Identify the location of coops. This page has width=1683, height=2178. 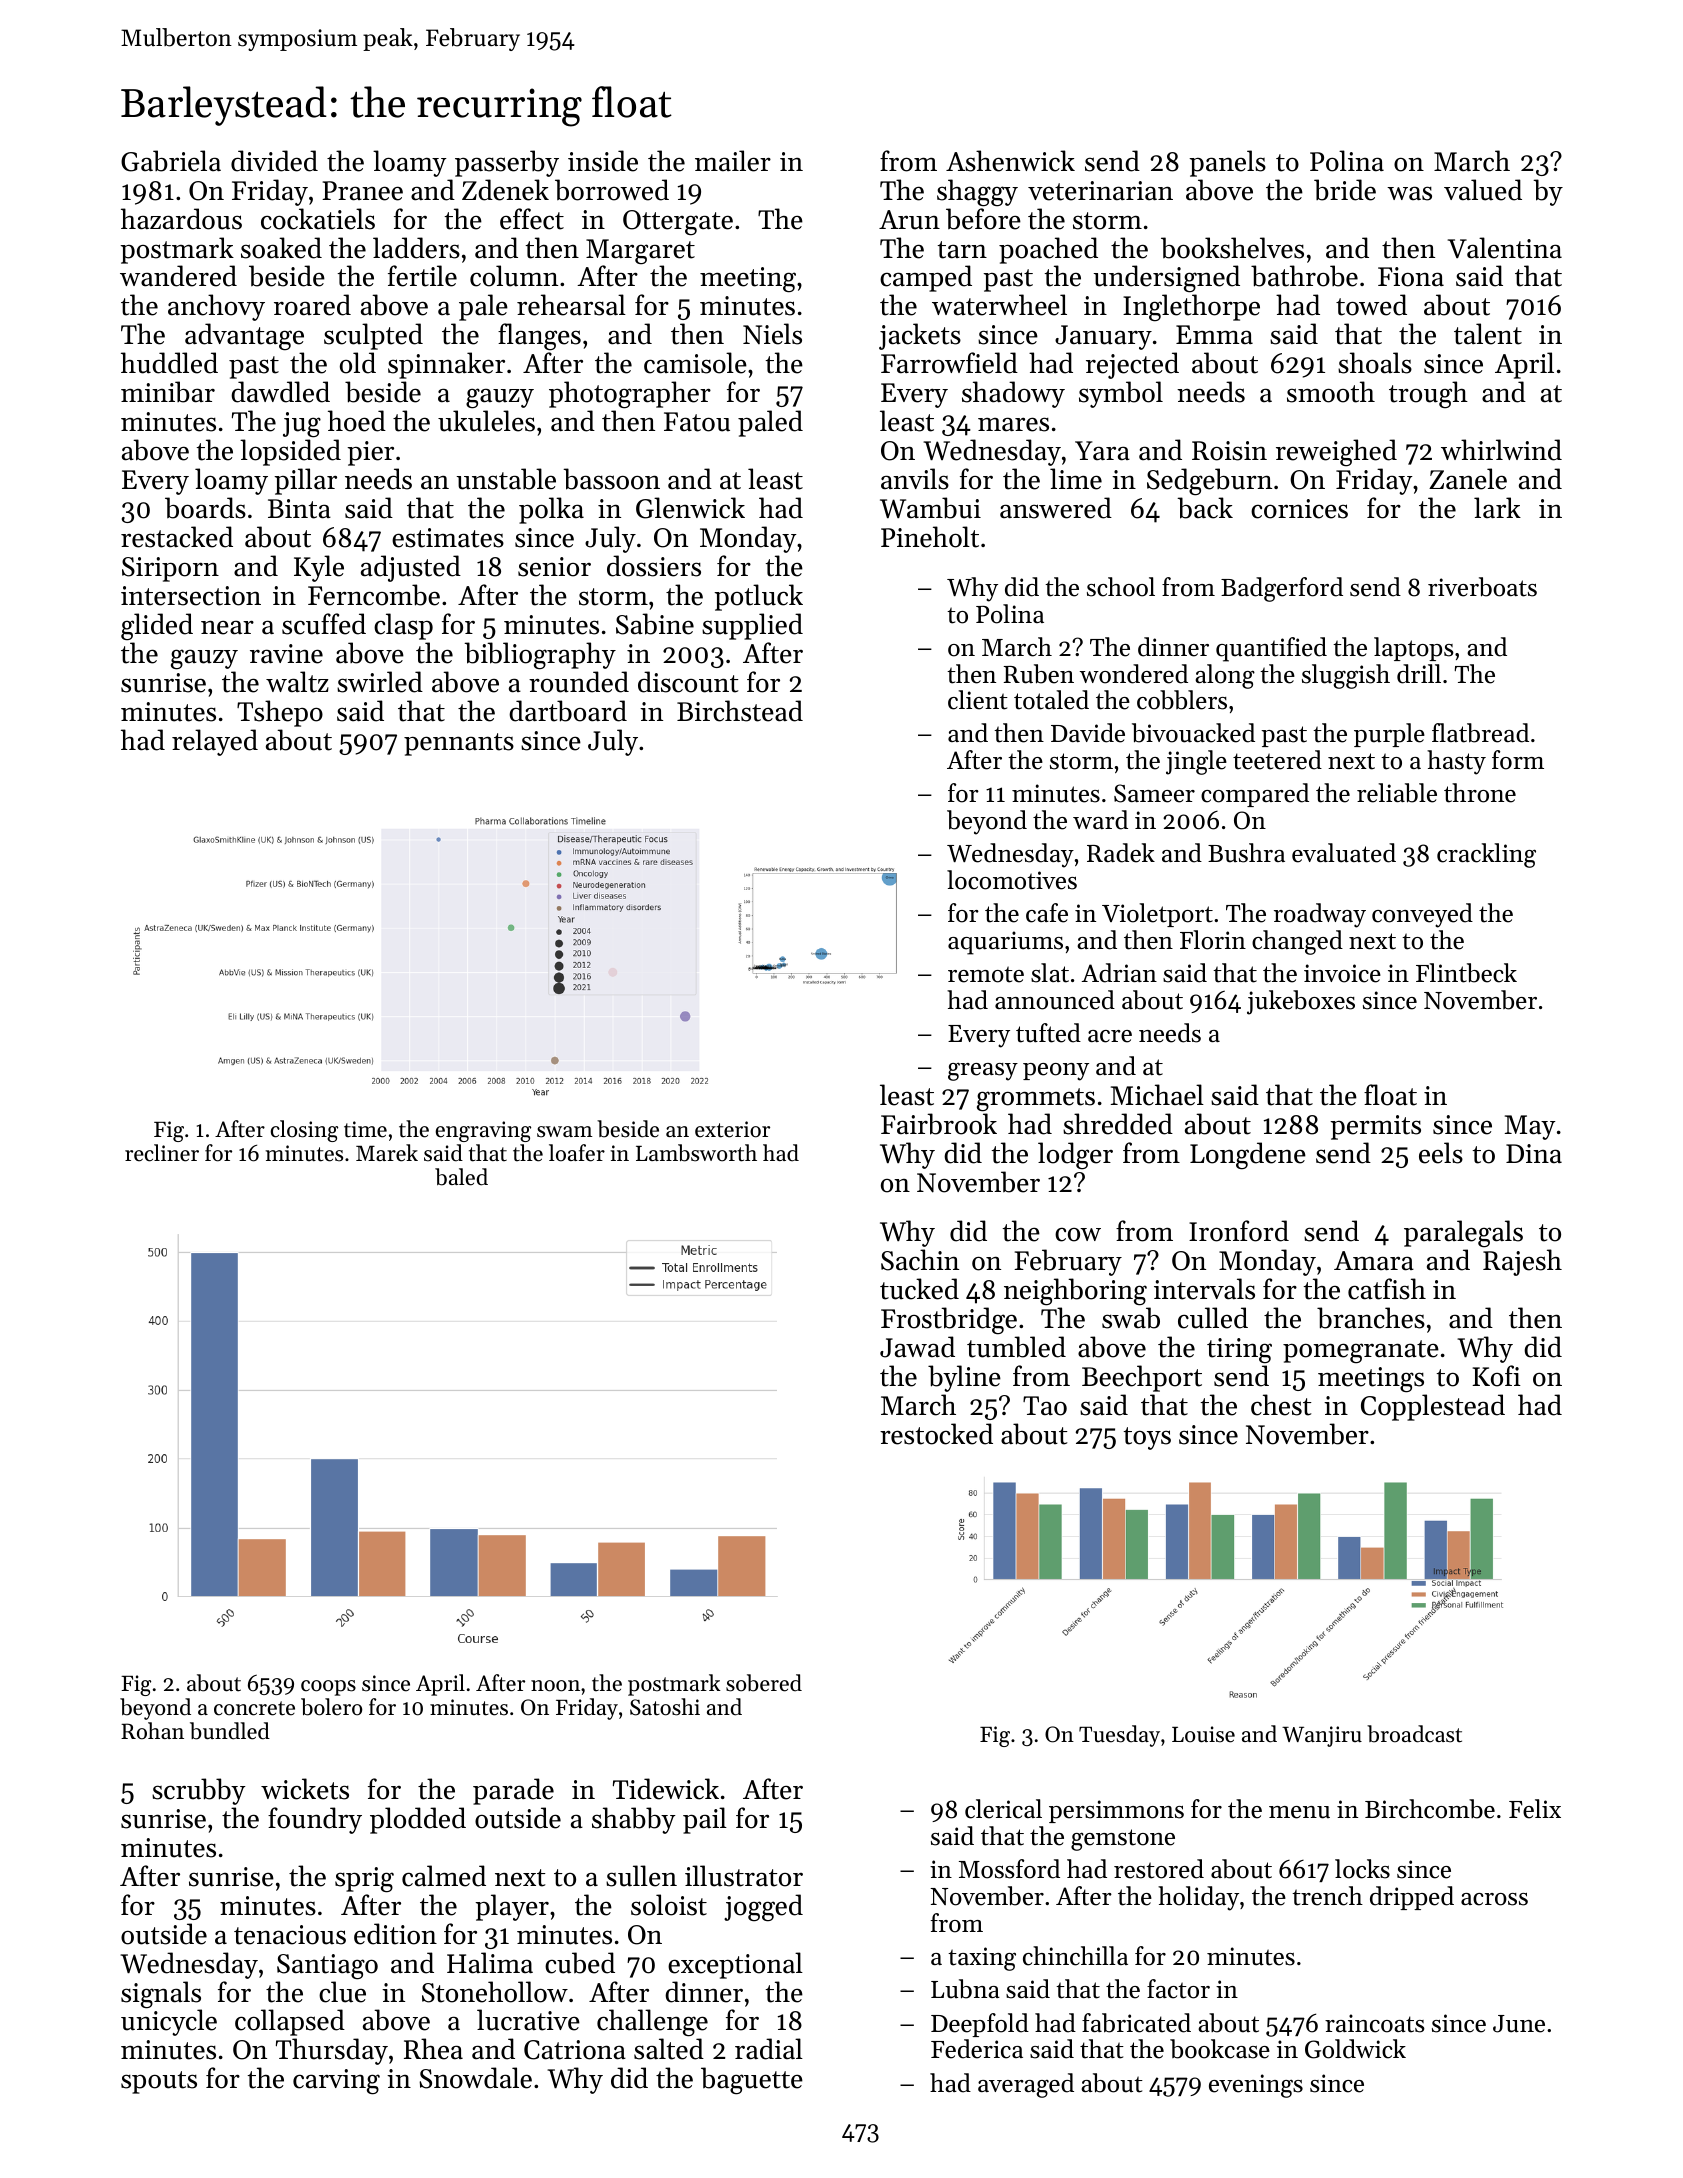
(328, 1688).
